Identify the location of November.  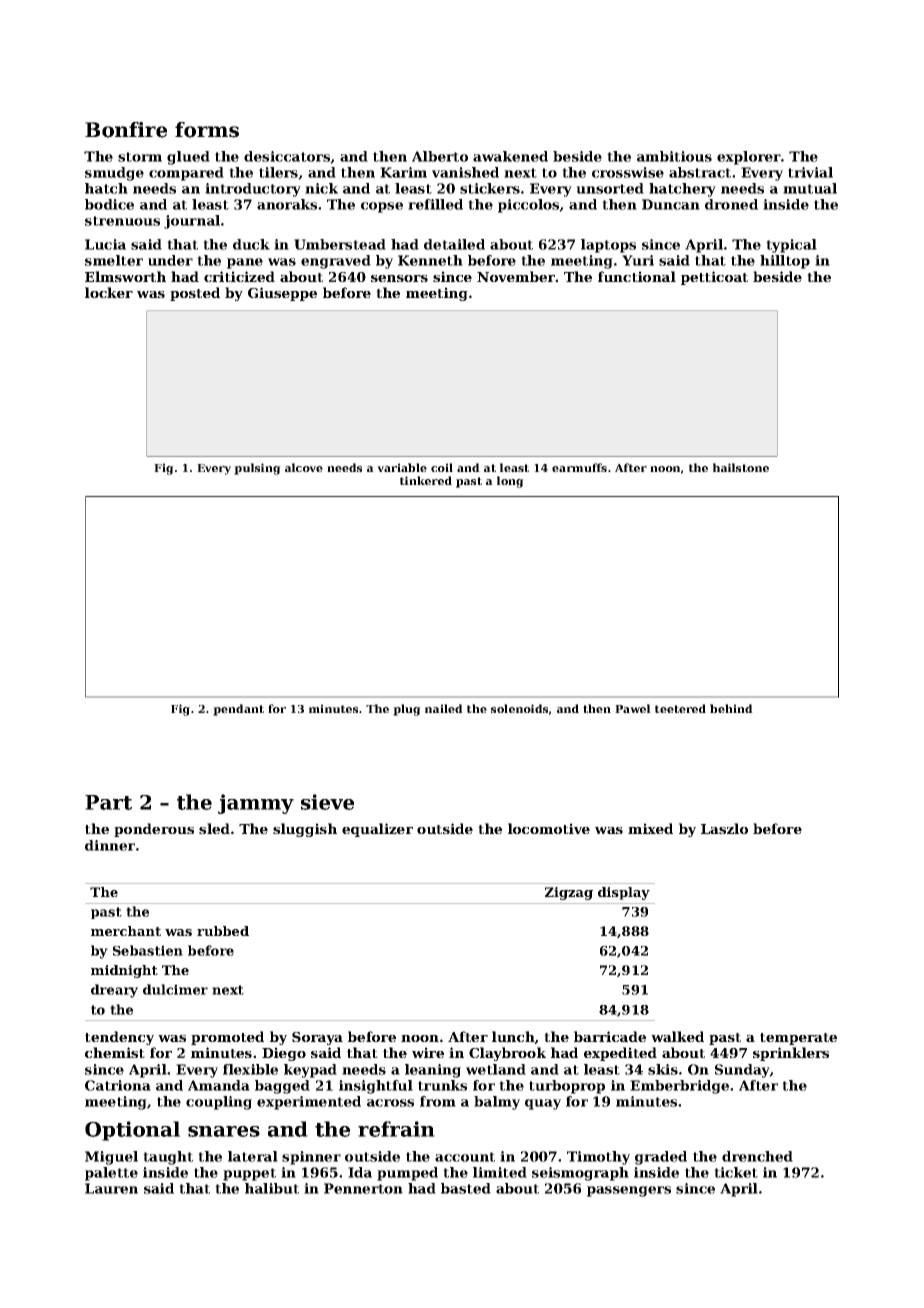
(516, 276).
